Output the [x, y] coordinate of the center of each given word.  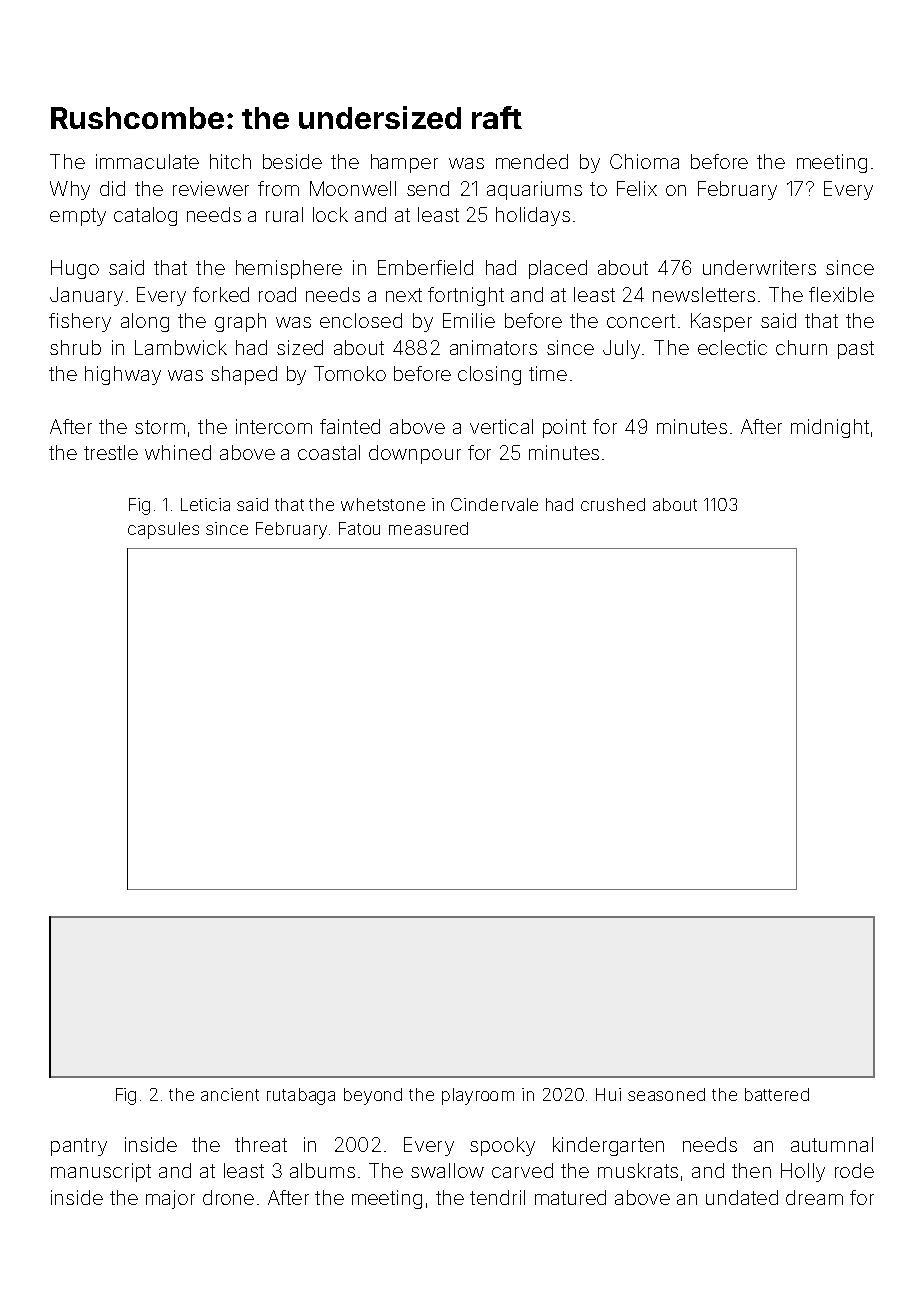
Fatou [359, 528]
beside [292, 161]
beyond [373, 1096]
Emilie [469, 320]
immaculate [147, 161]
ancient [230, 1094]
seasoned [666, 1094]
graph [240, 322]
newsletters [704, 294]
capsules [163, 530]
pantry [79, 1147]
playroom [478, 1096]
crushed [613, 504]
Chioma [644, 161]
